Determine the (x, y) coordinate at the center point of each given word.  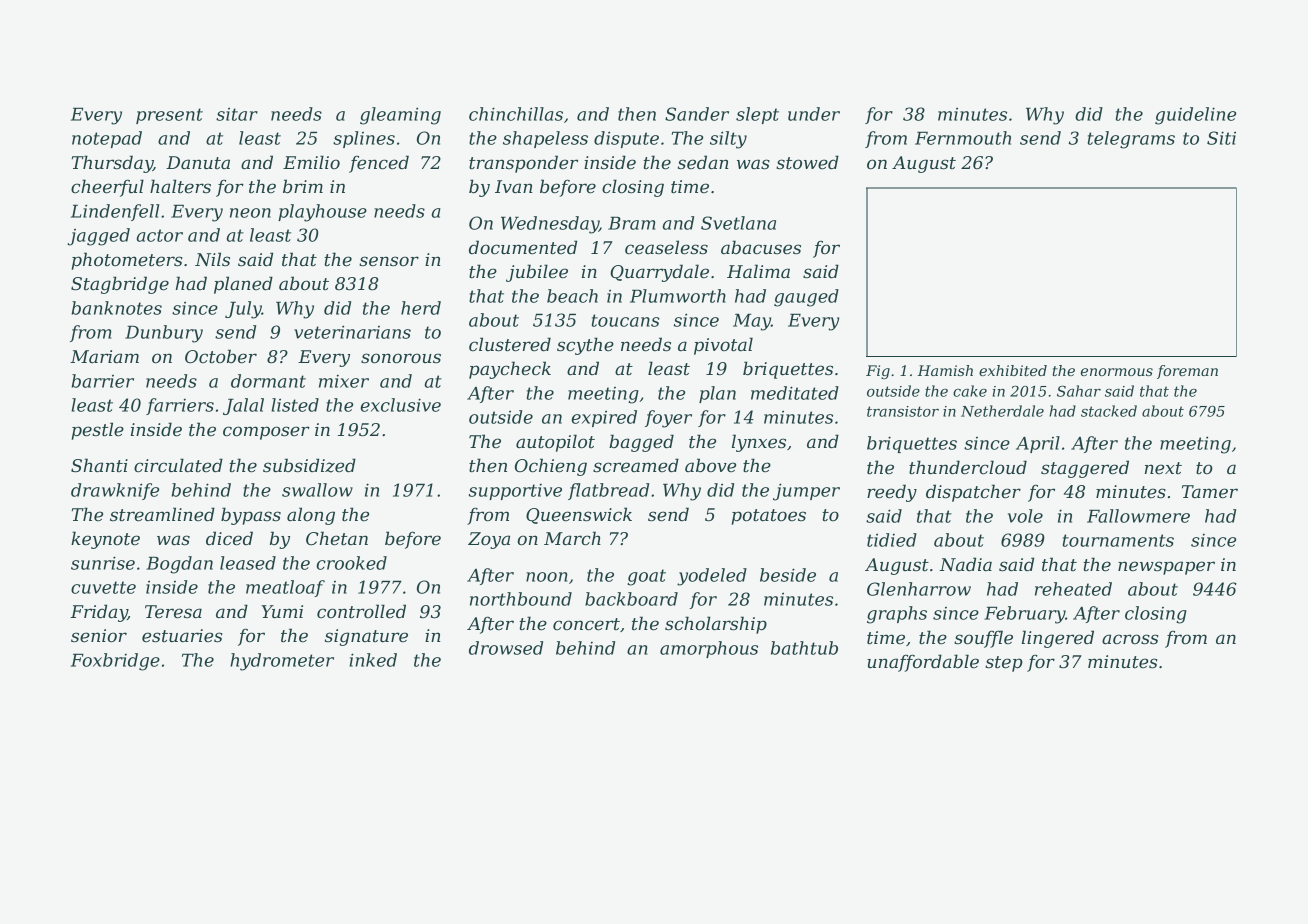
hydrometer (282, 662)
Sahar (1079, 391)
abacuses (761, 247)
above (710, 465)
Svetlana (738, 223)
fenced (379, 164)
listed (295, 405)
